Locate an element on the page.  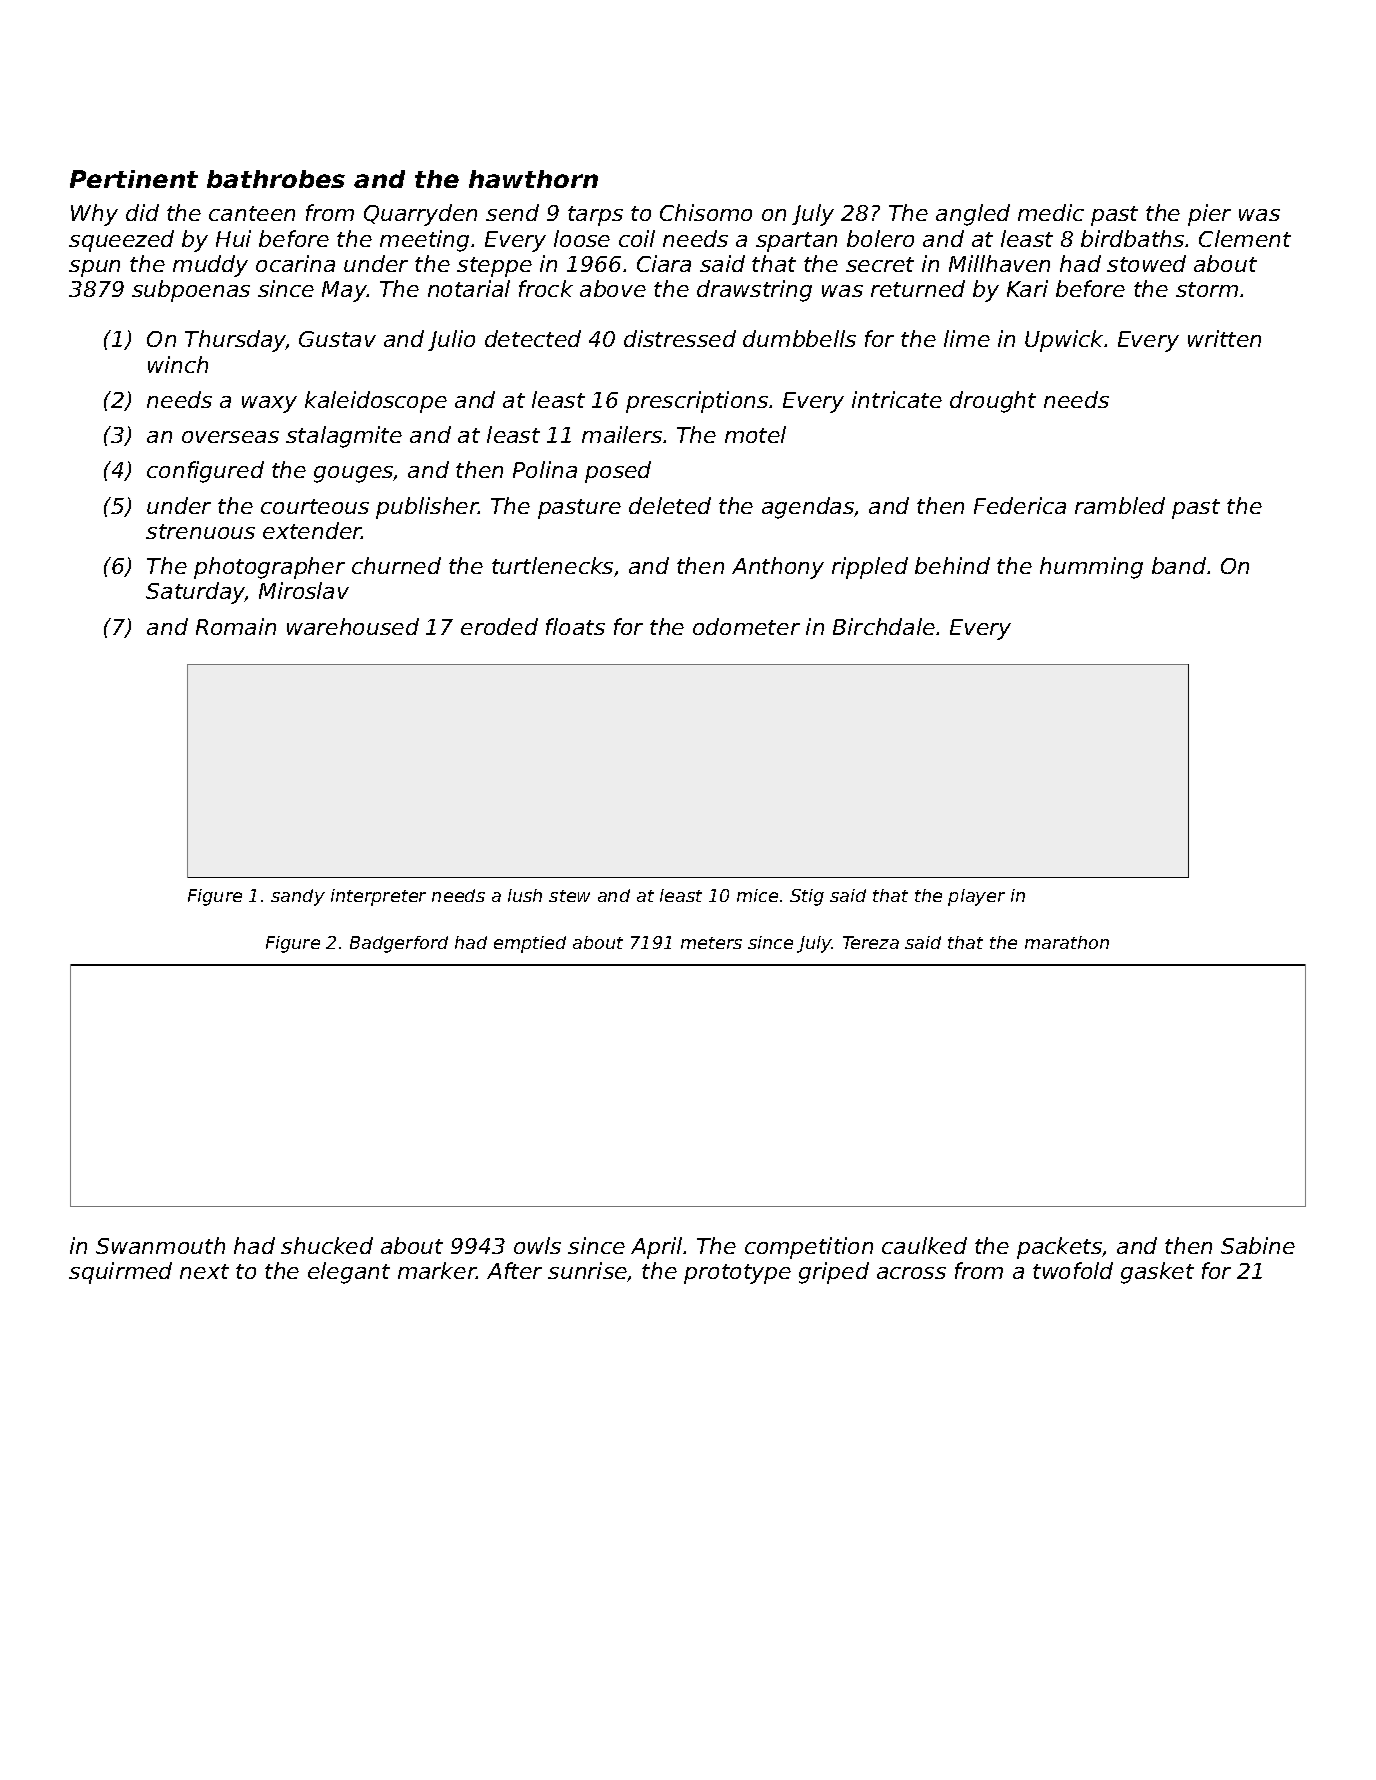
meters is located at coordinates (711, 943).
